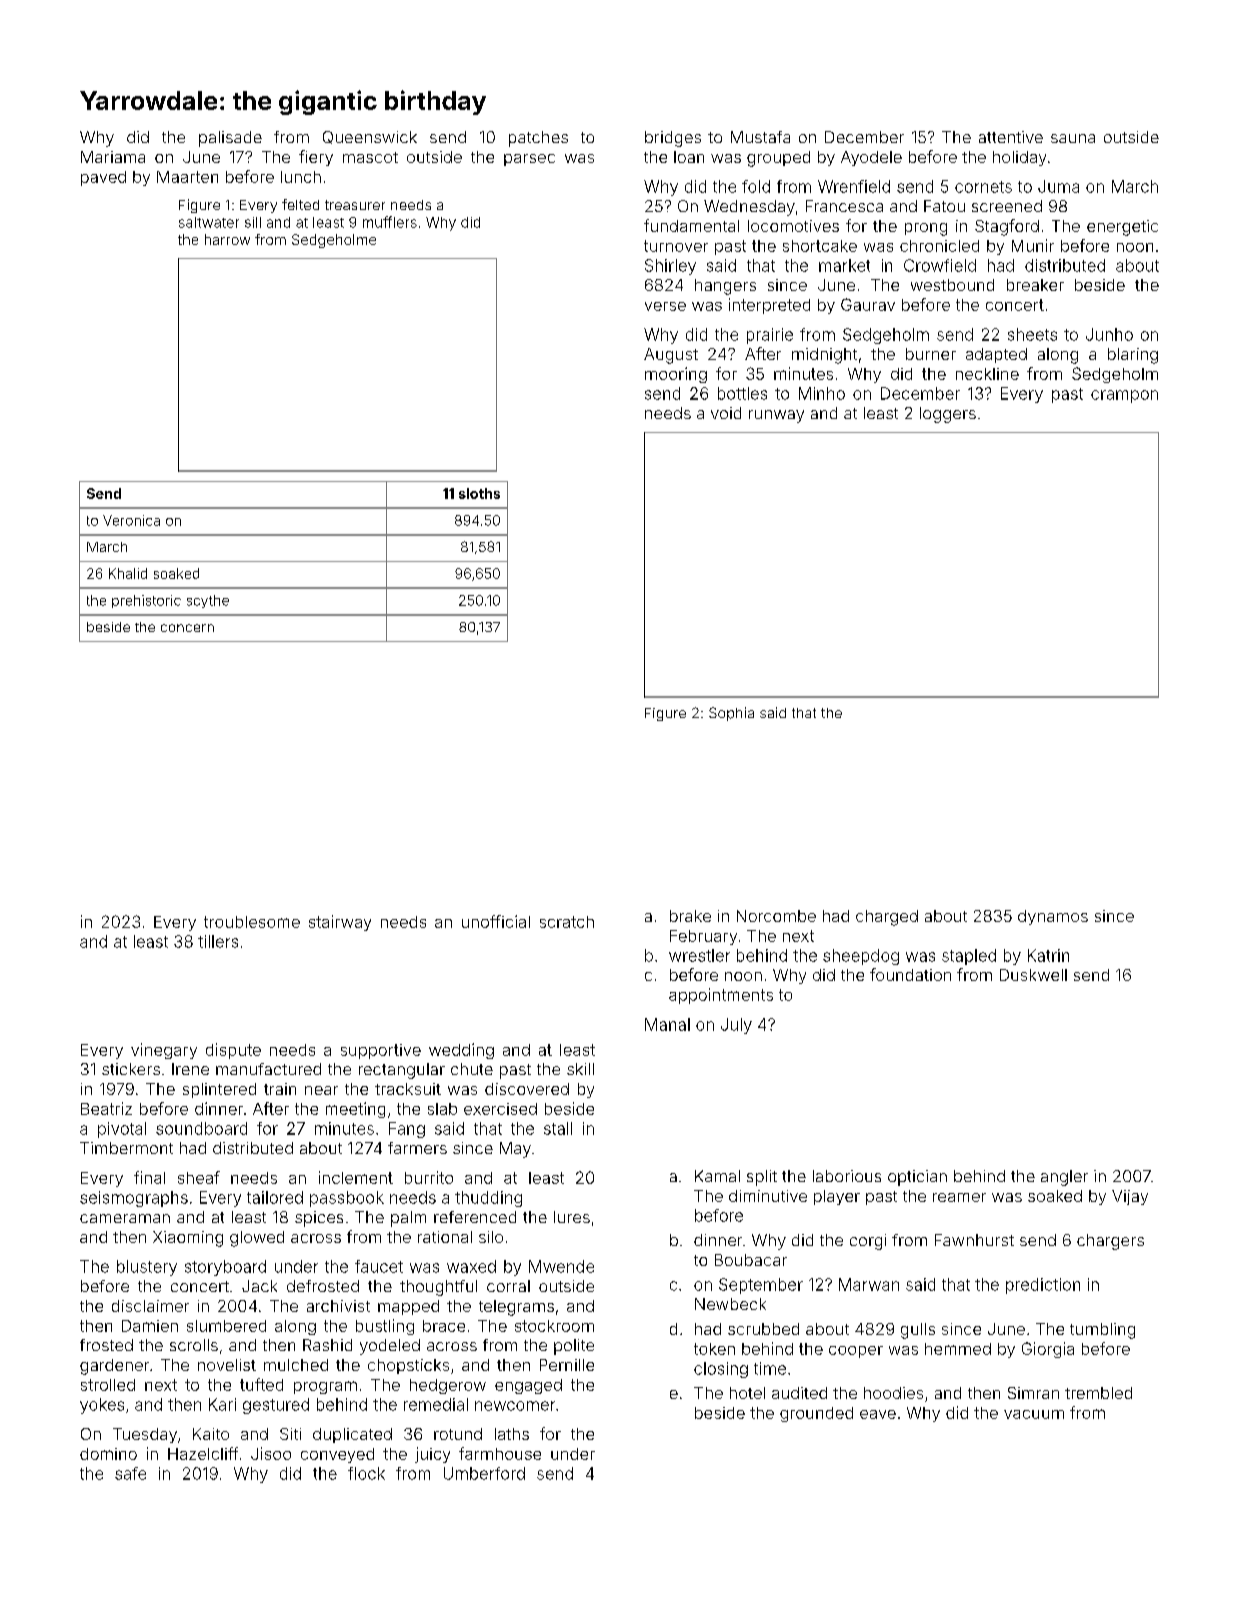  What do you see at coordinates (731, 714) in the screenshot?
I see `Sophia` at bounding box center [731, 714].
